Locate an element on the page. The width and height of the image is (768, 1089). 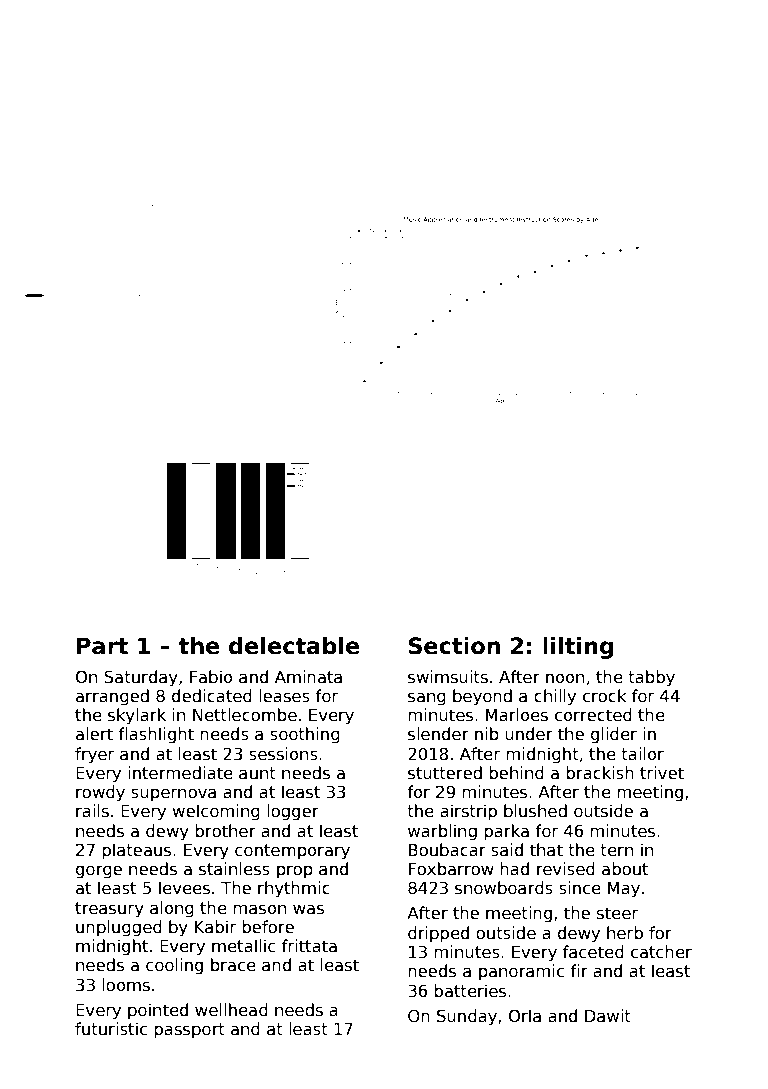
futuristic is located at coordinates (111, 1029).
